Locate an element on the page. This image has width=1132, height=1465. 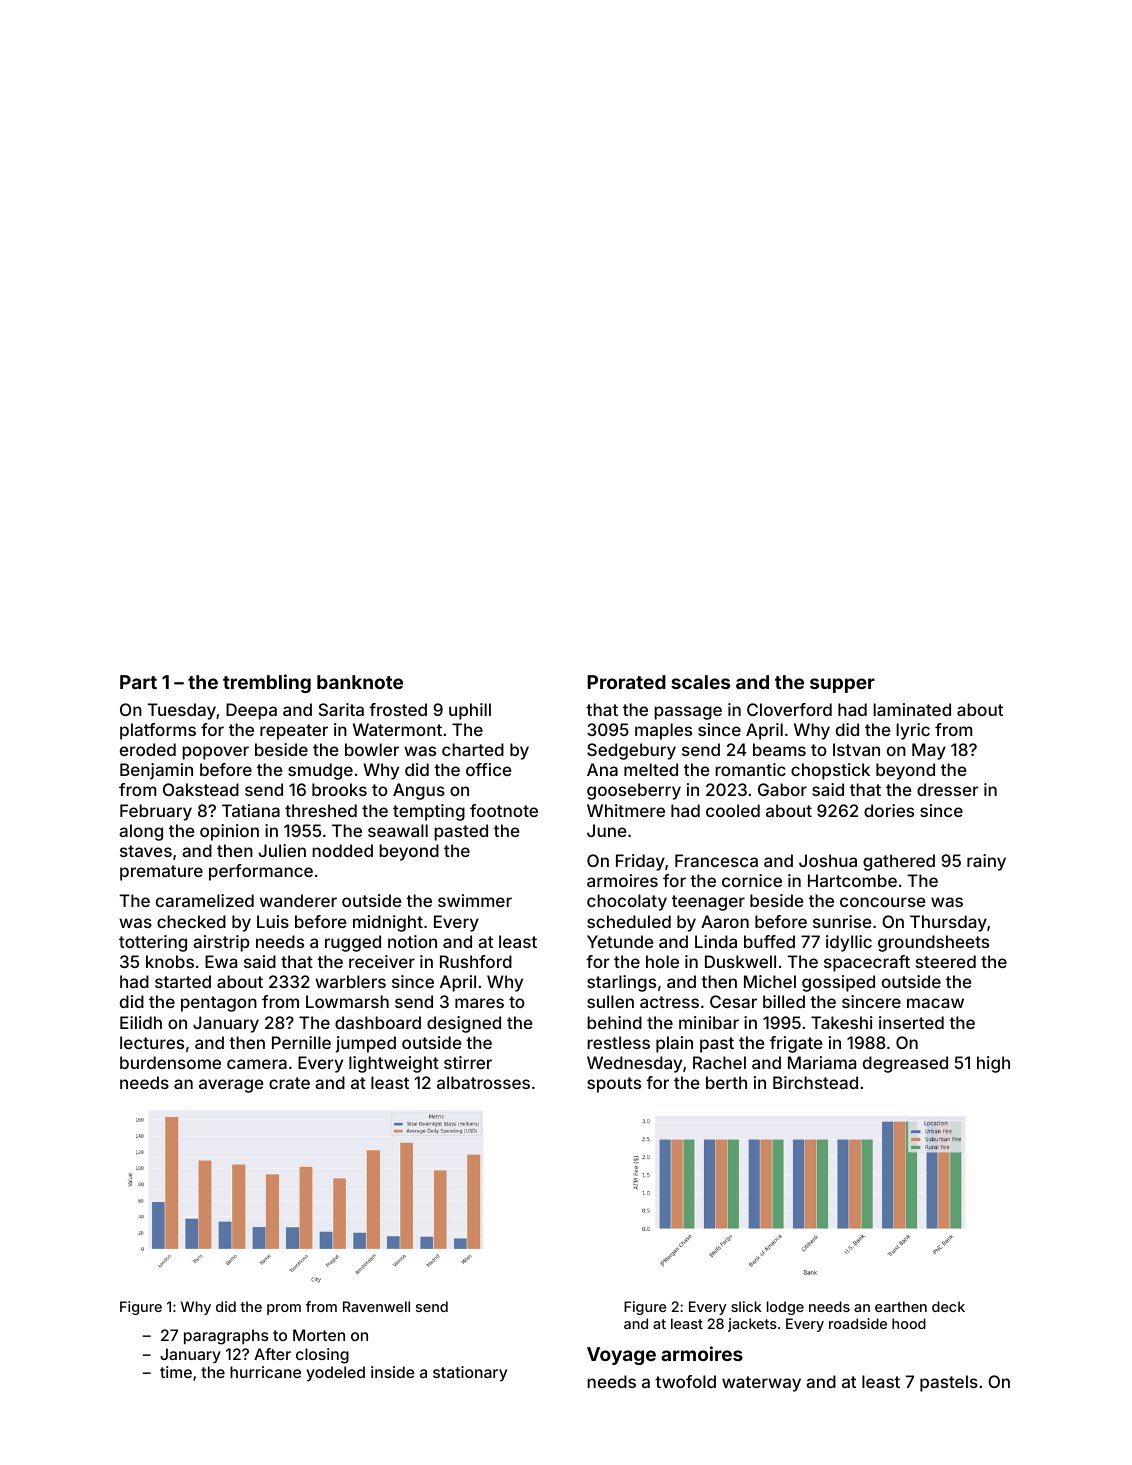
gooseberry is located at coordinates (634, 791).
